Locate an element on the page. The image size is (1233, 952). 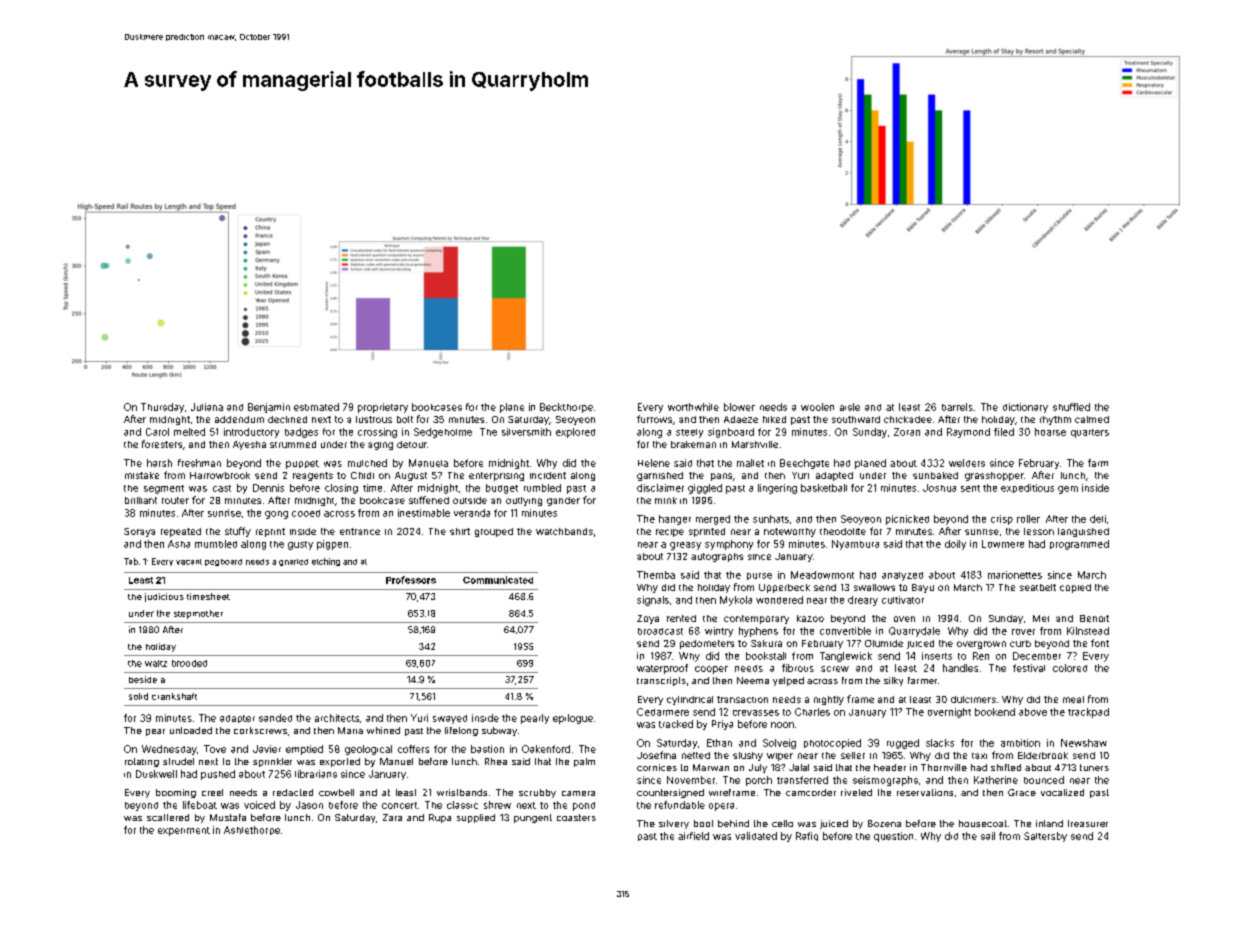
expeditious is located at coordinates (1027, 488).
